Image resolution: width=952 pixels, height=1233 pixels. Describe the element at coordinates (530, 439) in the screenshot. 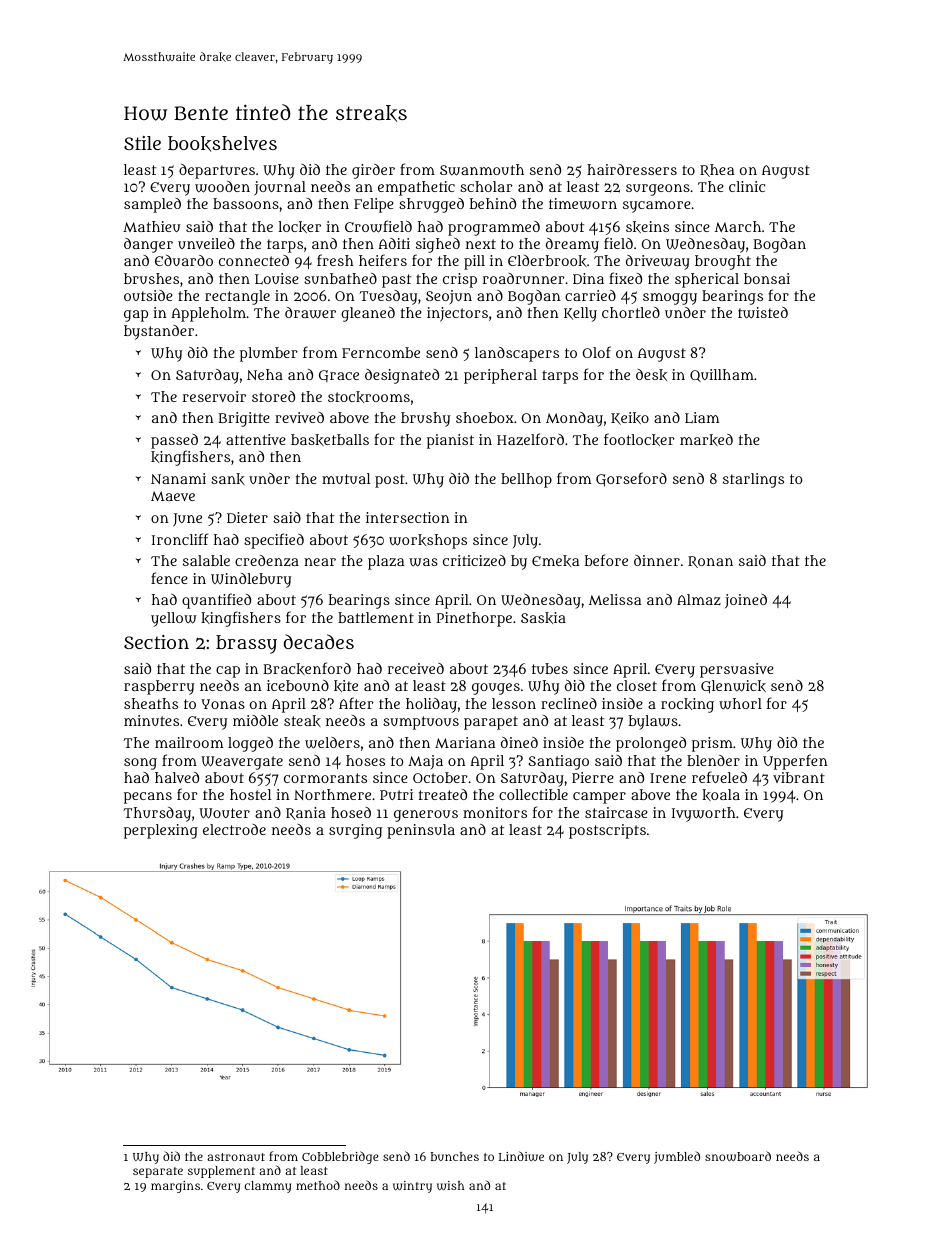

I see `Hazelford` at that location.
